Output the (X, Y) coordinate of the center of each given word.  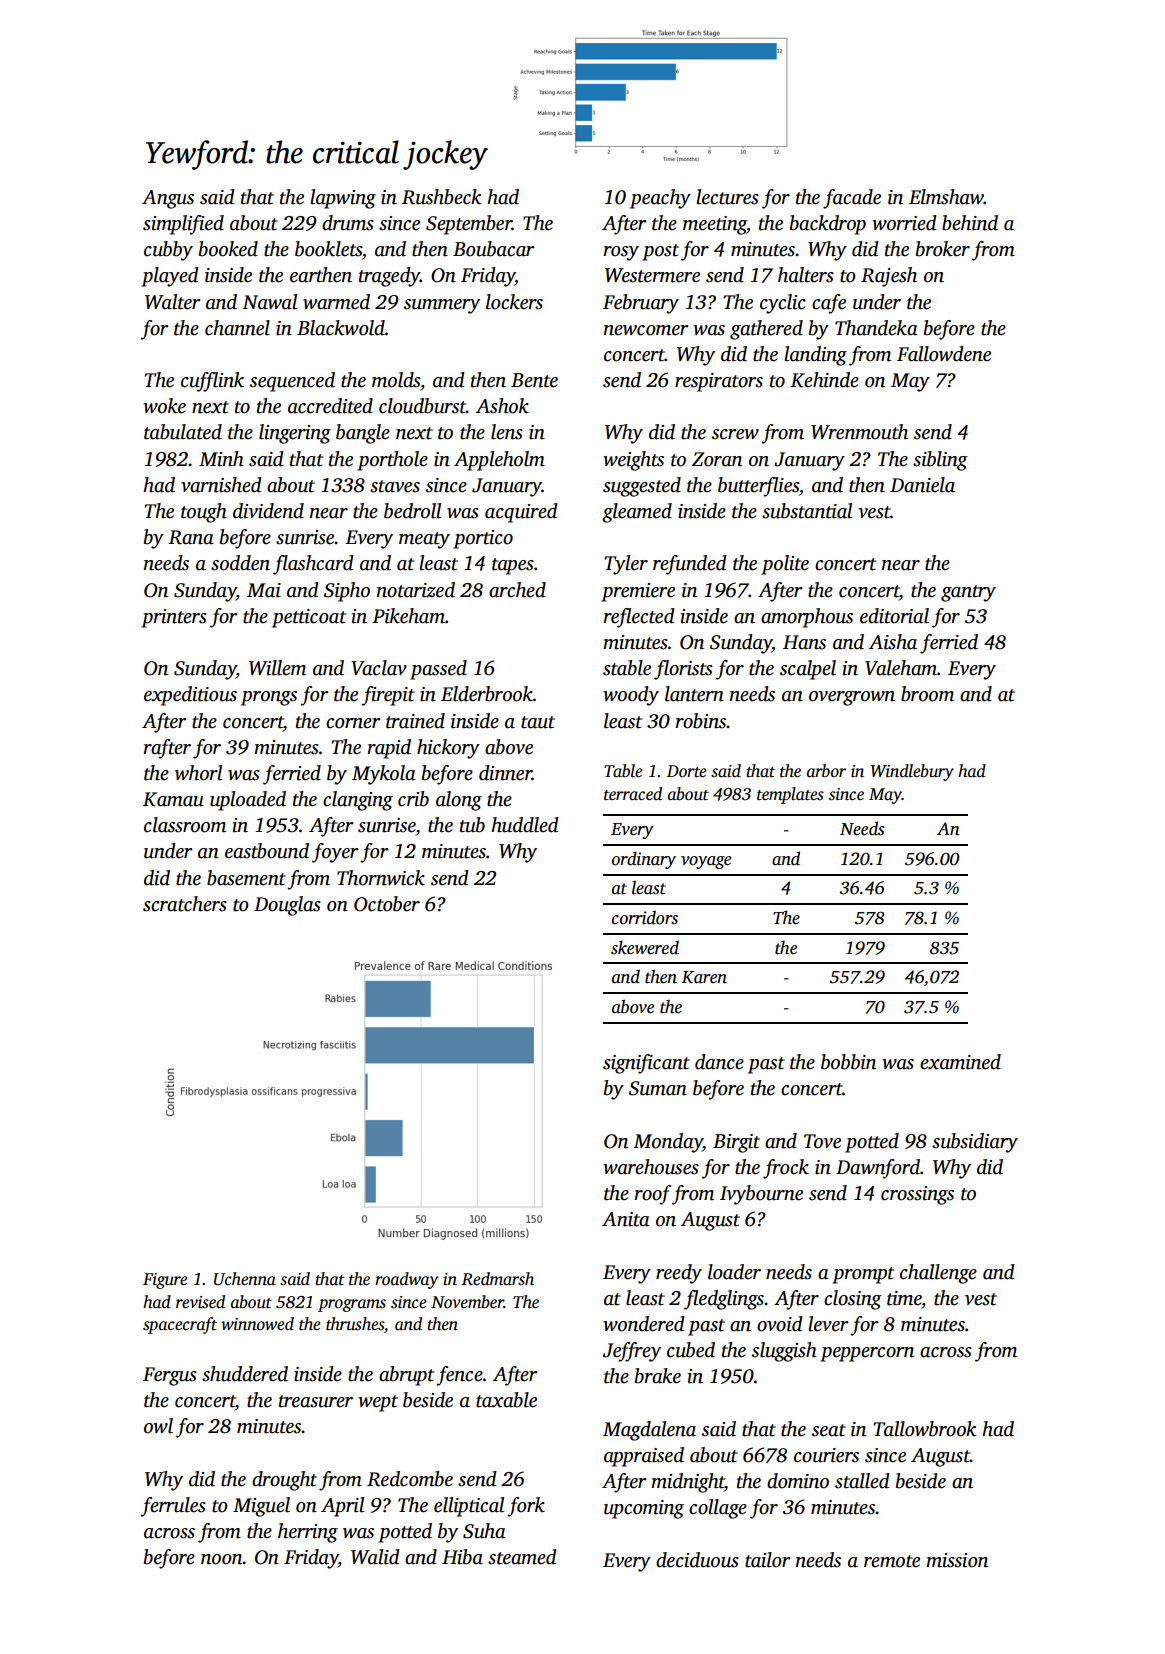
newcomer (646, 330)
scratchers (185, 904)
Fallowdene (944, 354)
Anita (626, 1219)
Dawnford (878, 1169)
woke (164, 406)
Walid (375, 1557)
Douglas (287, 906)
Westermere (652, 275)
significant (646, 1064)
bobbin (848, 1062)
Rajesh (889, 277)
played (170, 277)
